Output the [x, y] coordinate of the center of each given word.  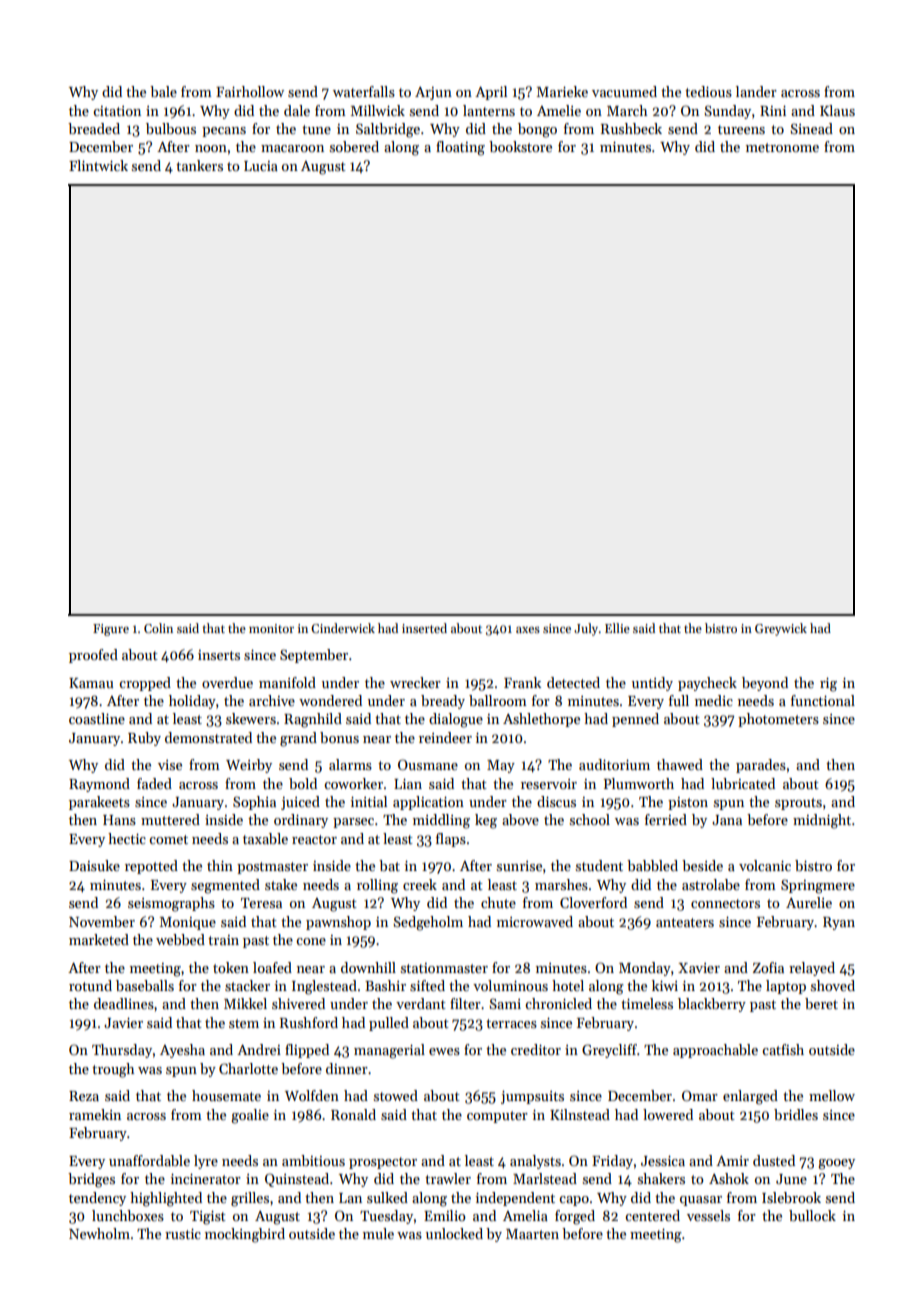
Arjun [433, 93]
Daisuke [94, 865]
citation [117, 111]
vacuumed [624, 91]
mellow [832, 1095]
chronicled [558, 1003]
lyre [206, 1162]
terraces [511, 1023]
